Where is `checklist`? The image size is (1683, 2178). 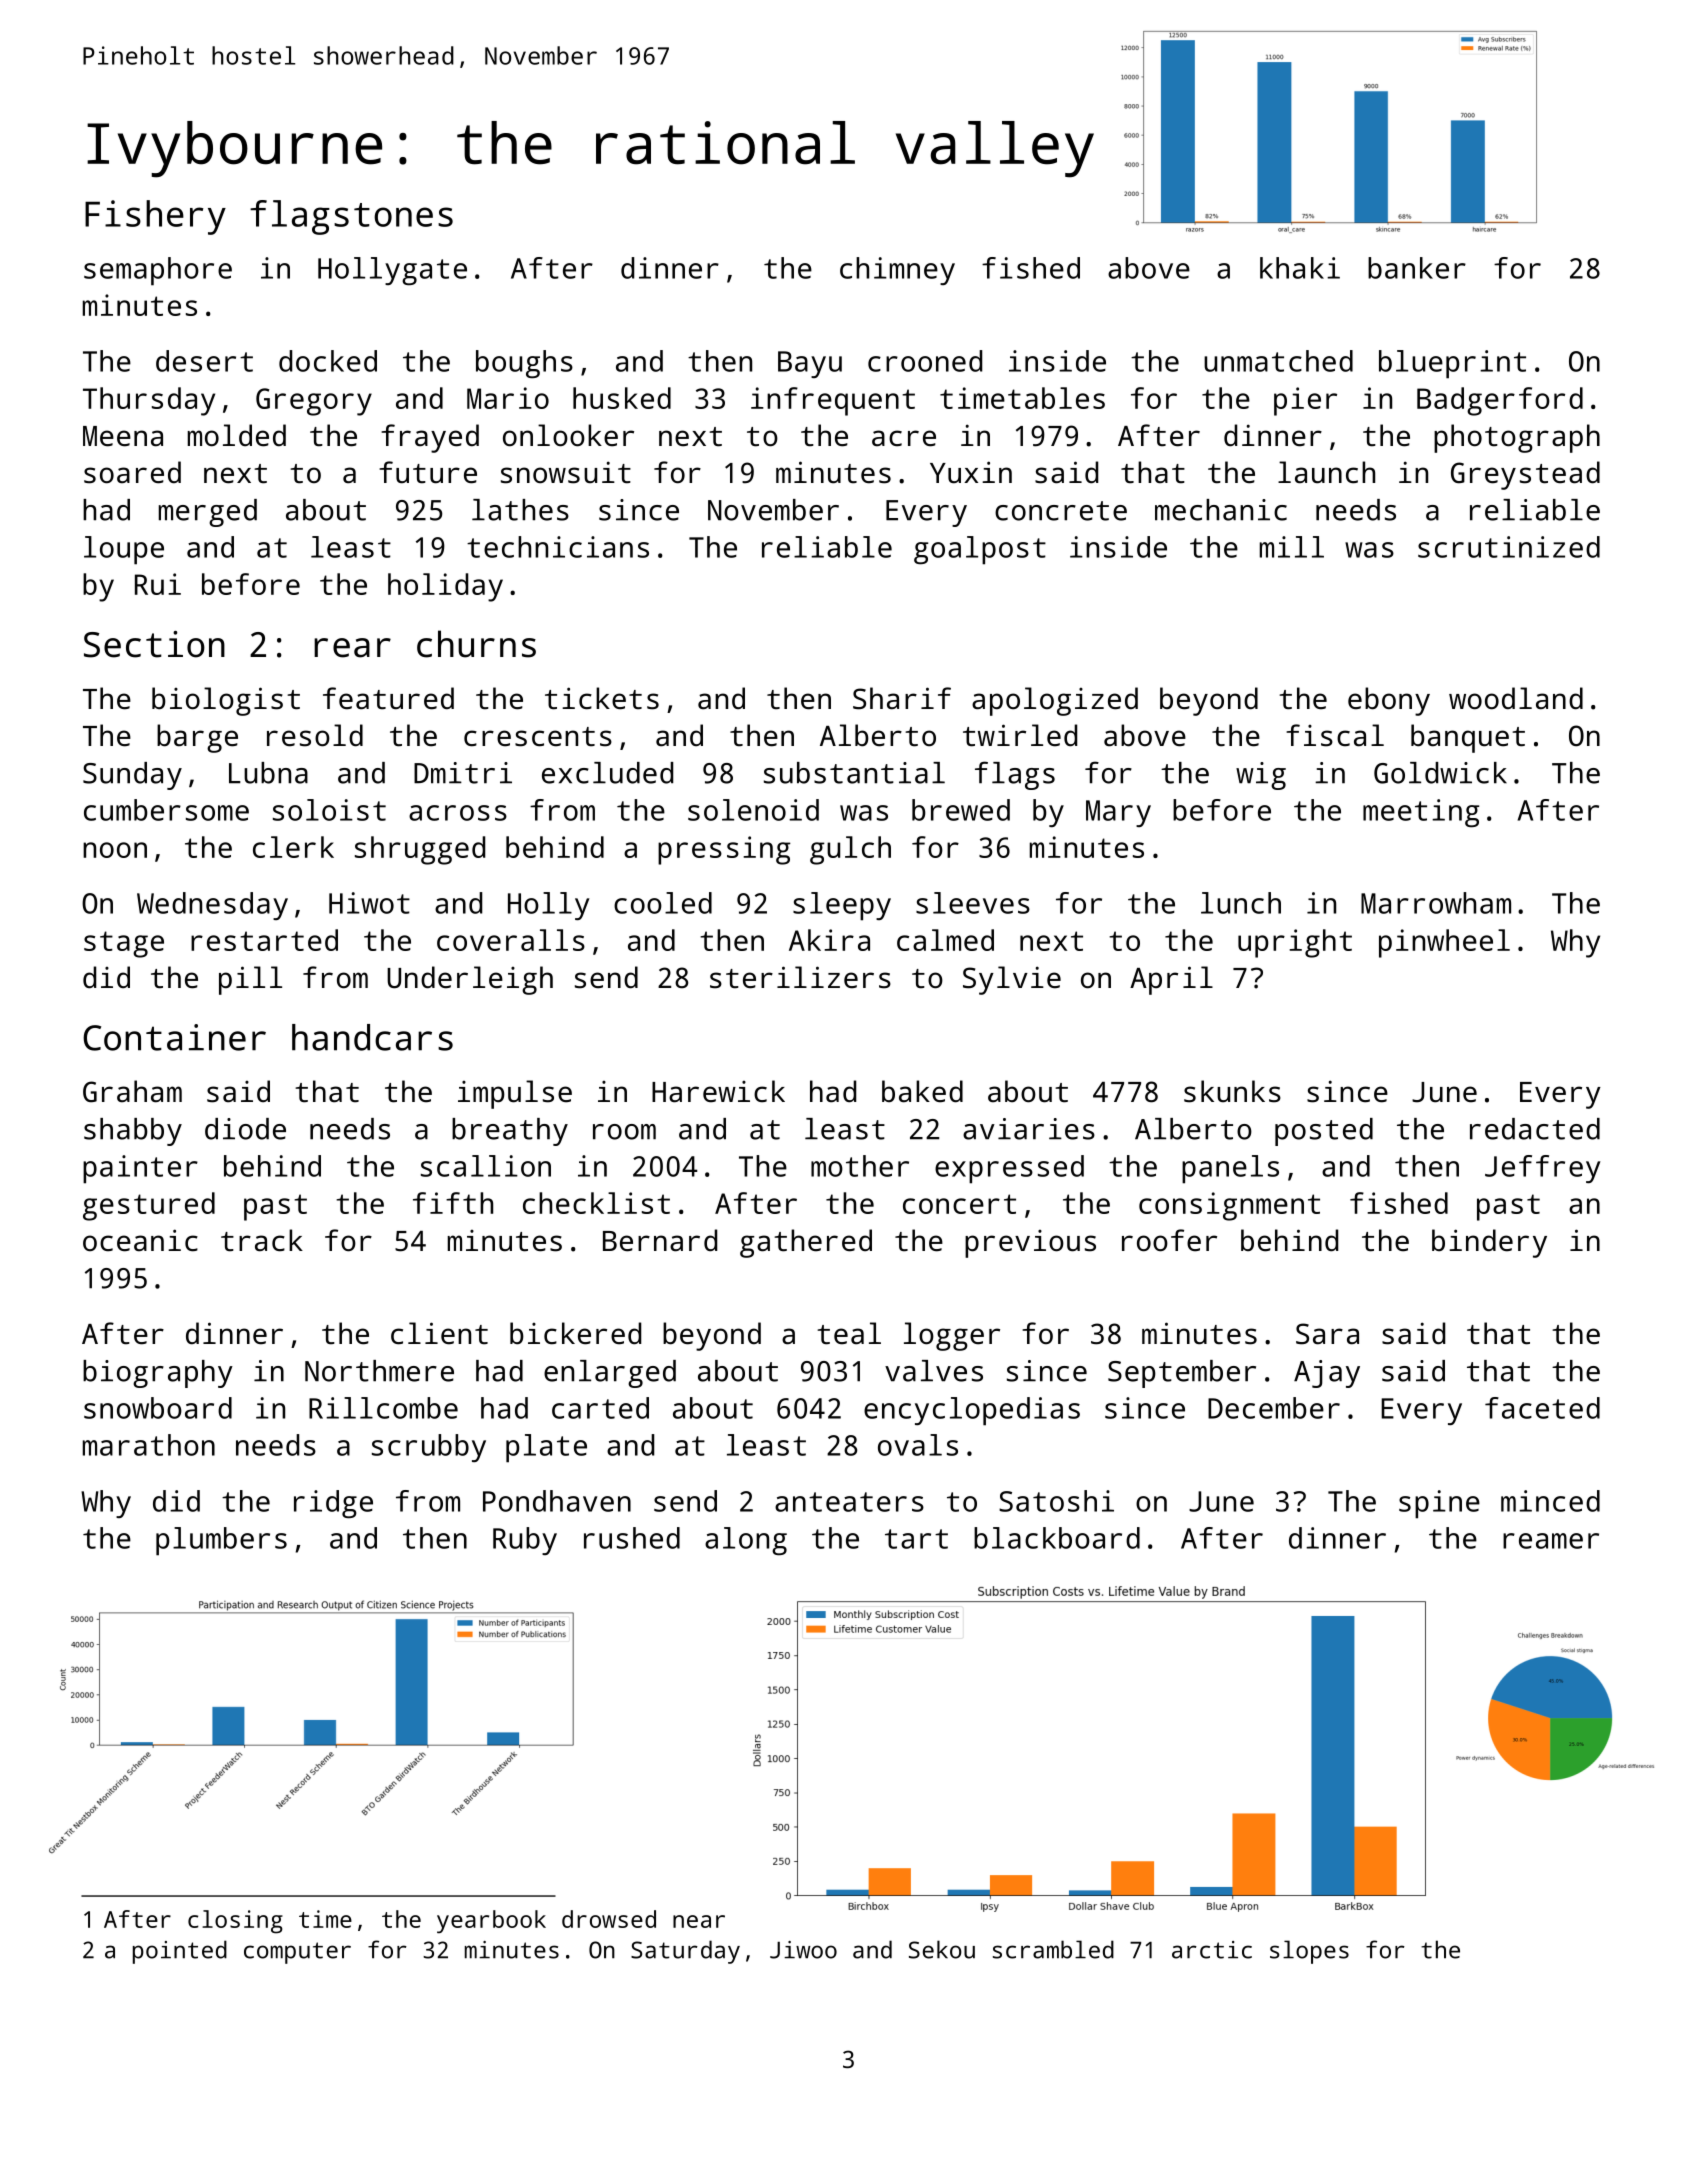 checklist is located at coordinates (596, 1203).
